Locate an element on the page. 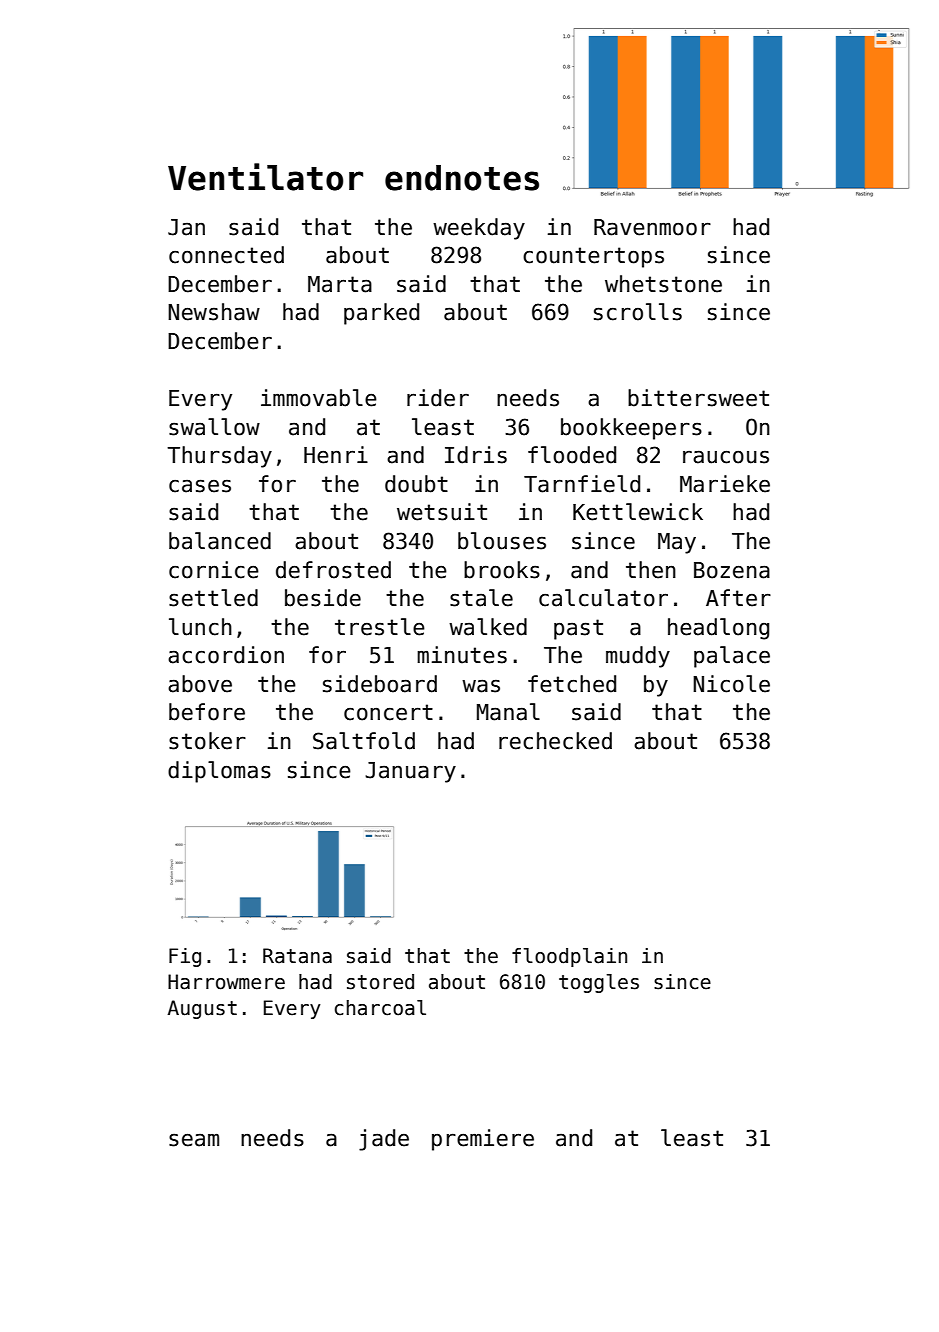  past is located at coordinates (578, 629).
